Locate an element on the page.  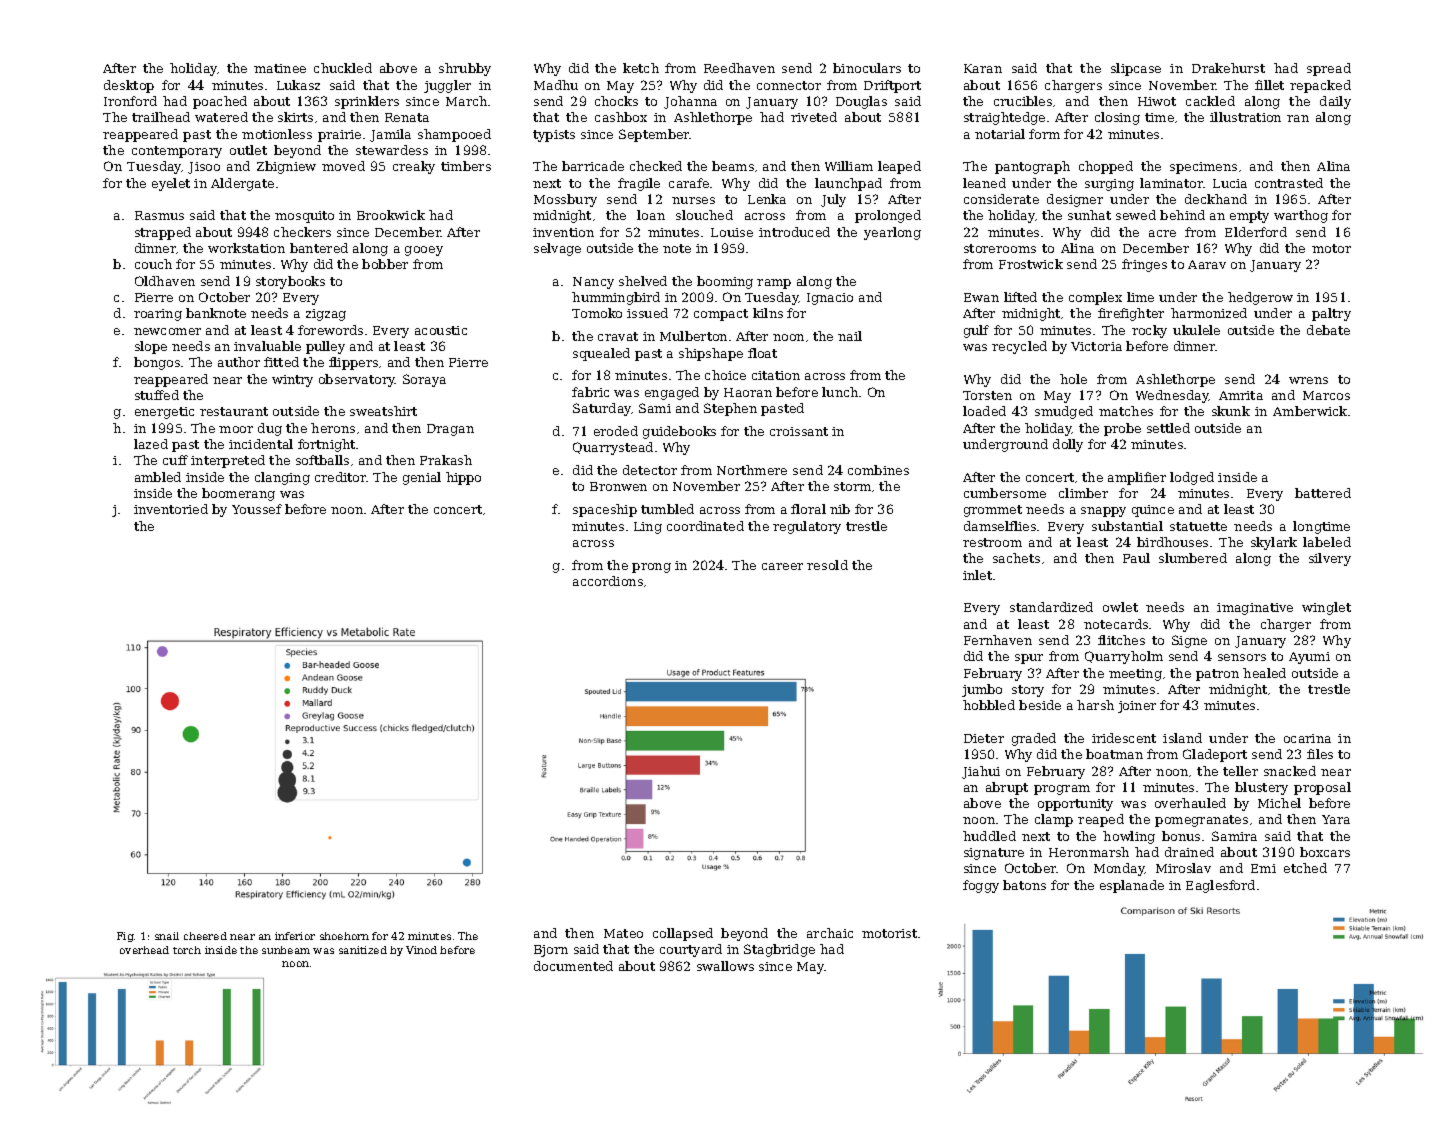
shelved is located at coordinates (643, 281).
